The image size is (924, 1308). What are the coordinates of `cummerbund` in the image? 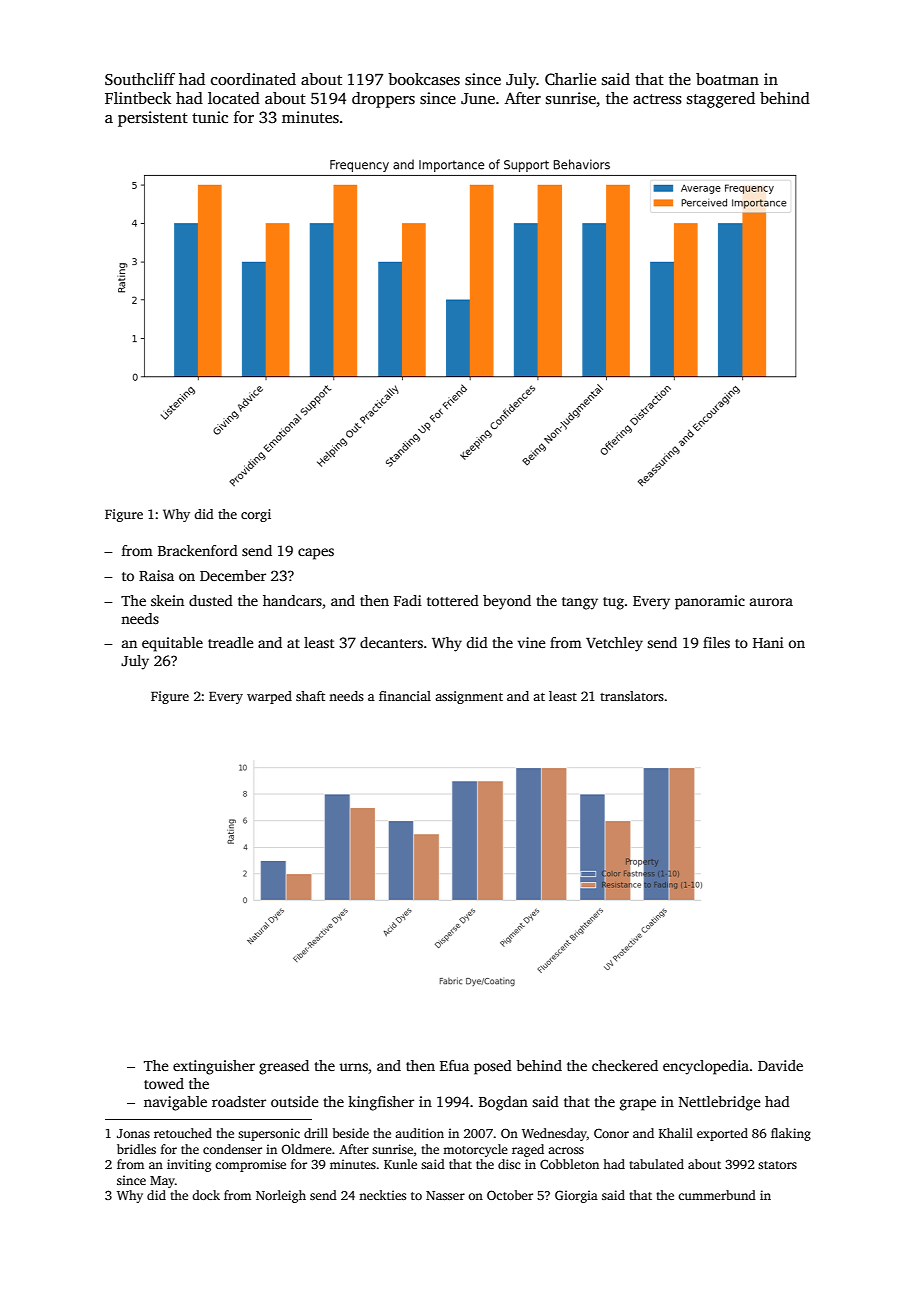 It's located at (717, 1195).
